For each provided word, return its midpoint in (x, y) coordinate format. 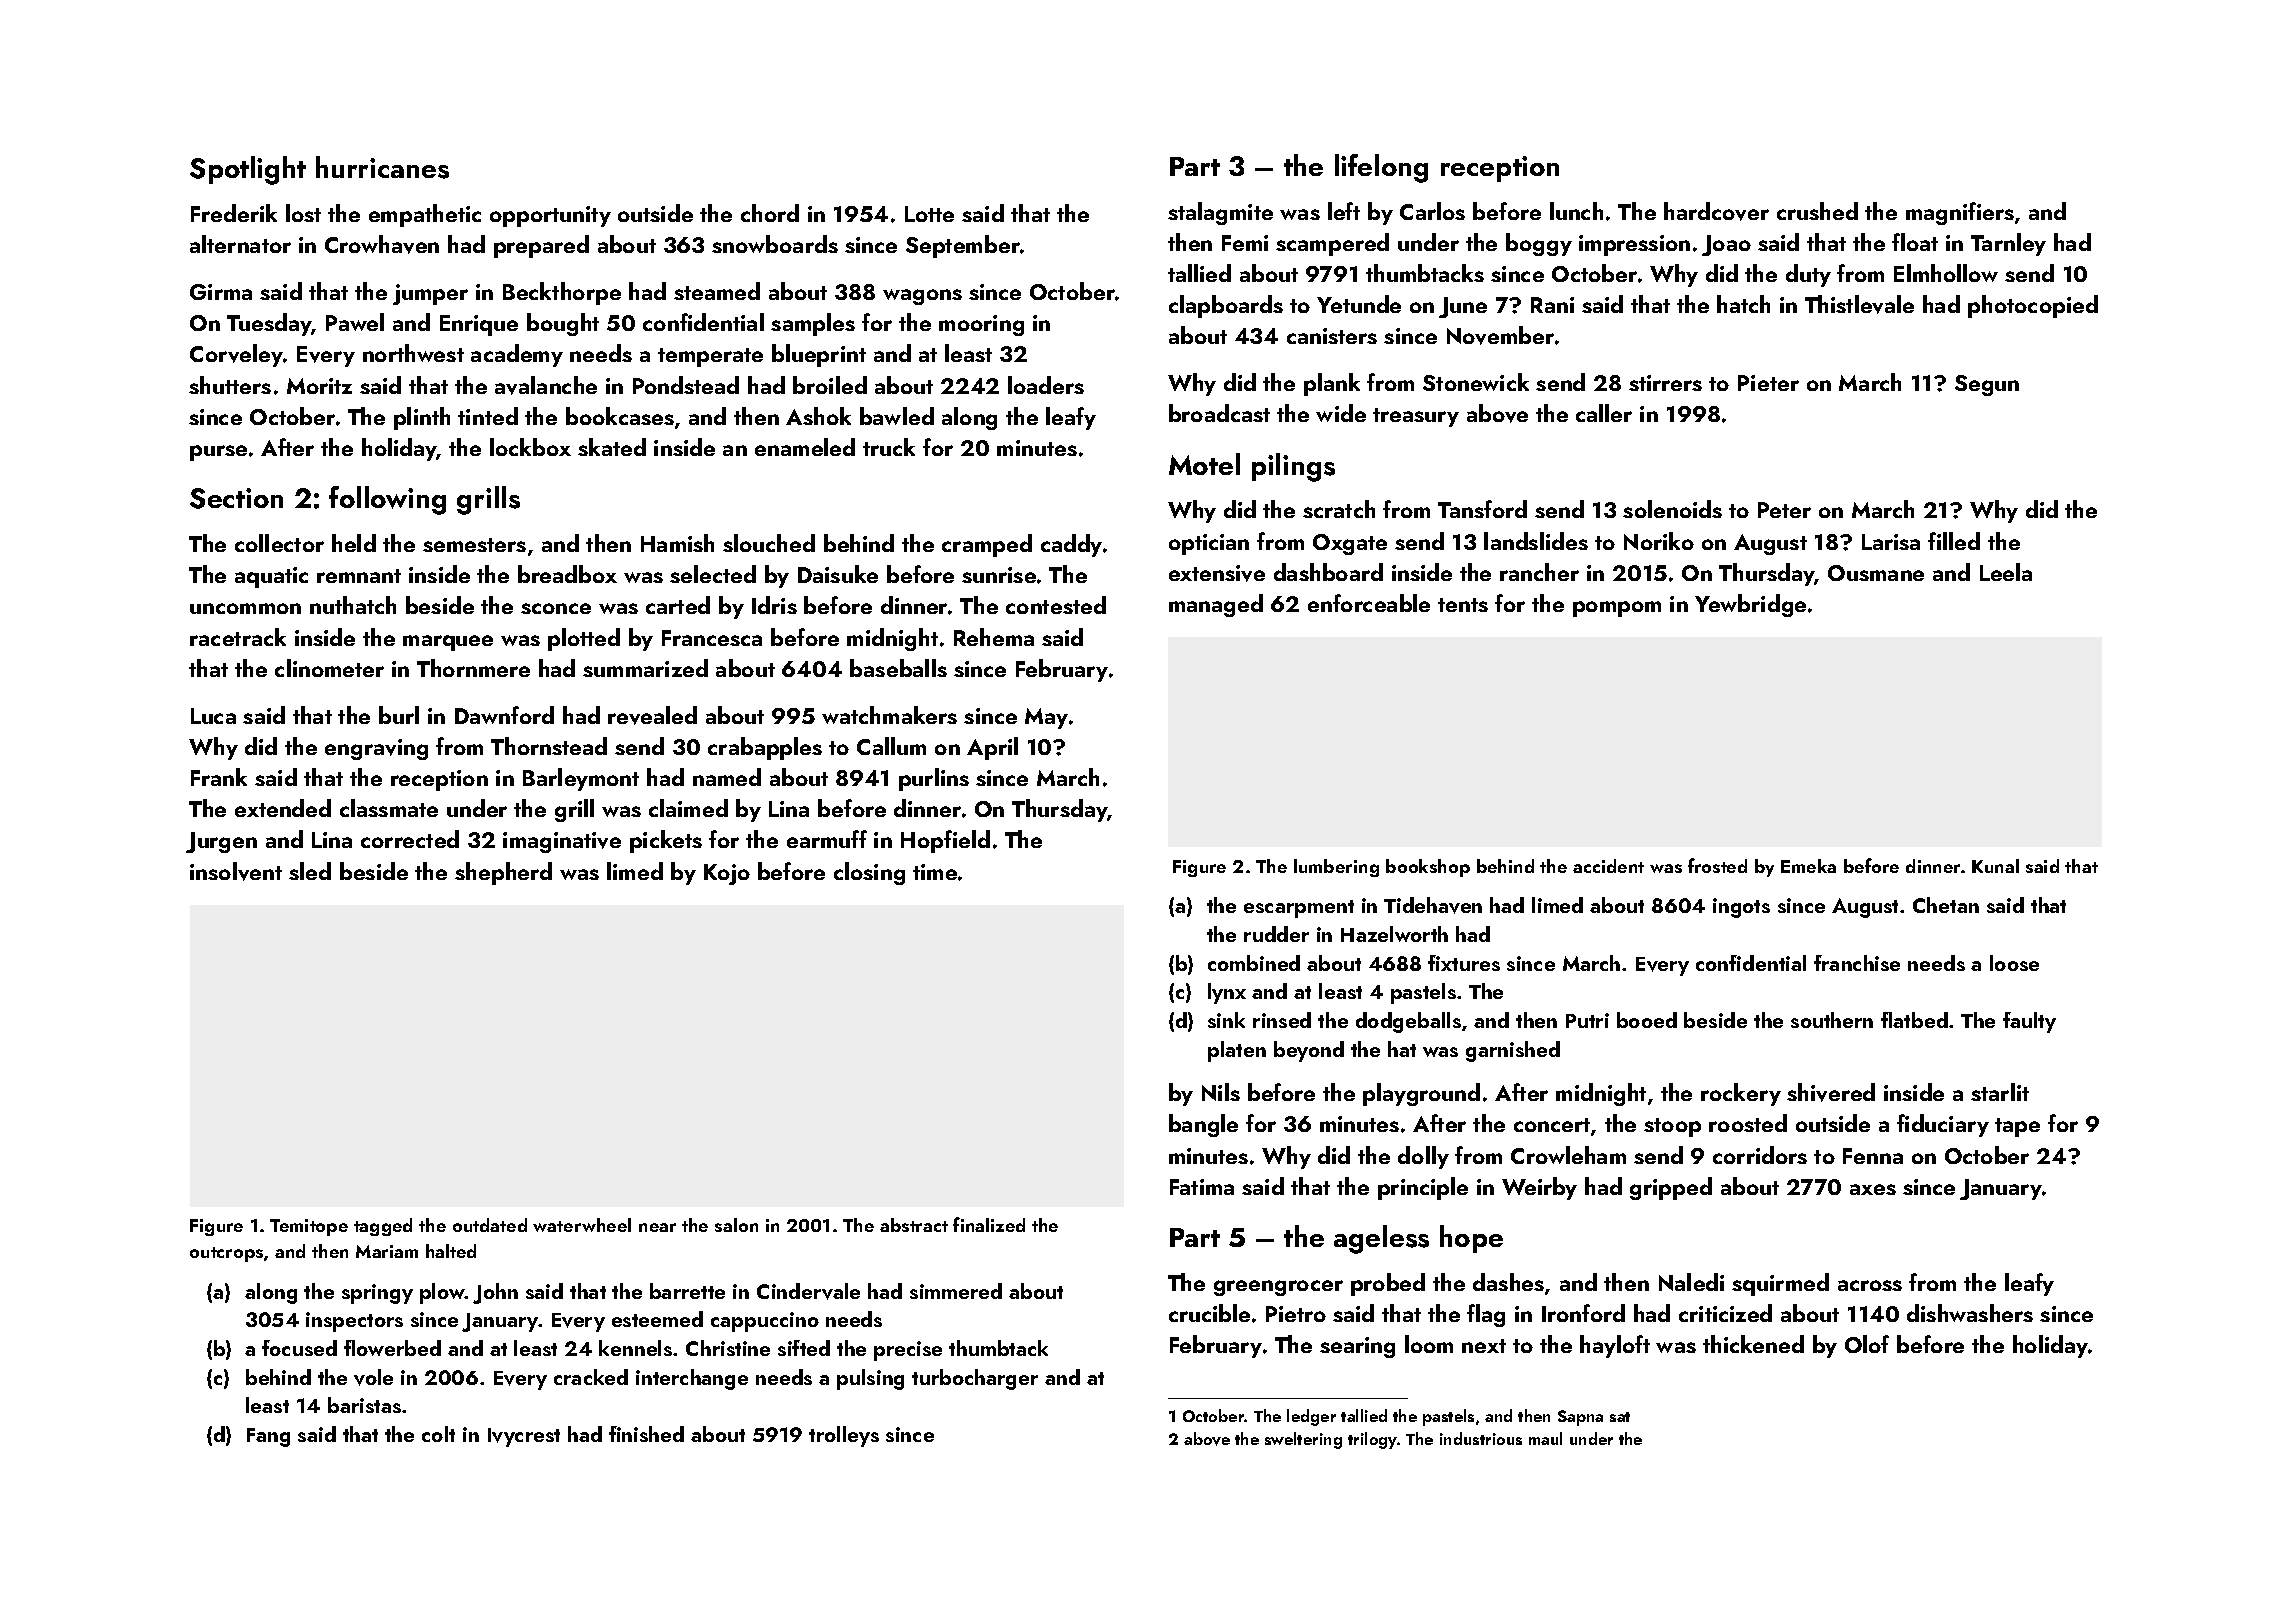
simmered (956, 1291)
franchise (1857, 963)
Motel (1204, 464)
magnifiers (1960, 213)
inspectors (354, 1322)
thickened (1753, 1344)
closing (869, 873)
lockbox (530, 447)
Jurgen (221, 842)
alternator (240, 244)
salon (736, 1225)
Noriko (1659, 541)
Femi (1245, 243)
